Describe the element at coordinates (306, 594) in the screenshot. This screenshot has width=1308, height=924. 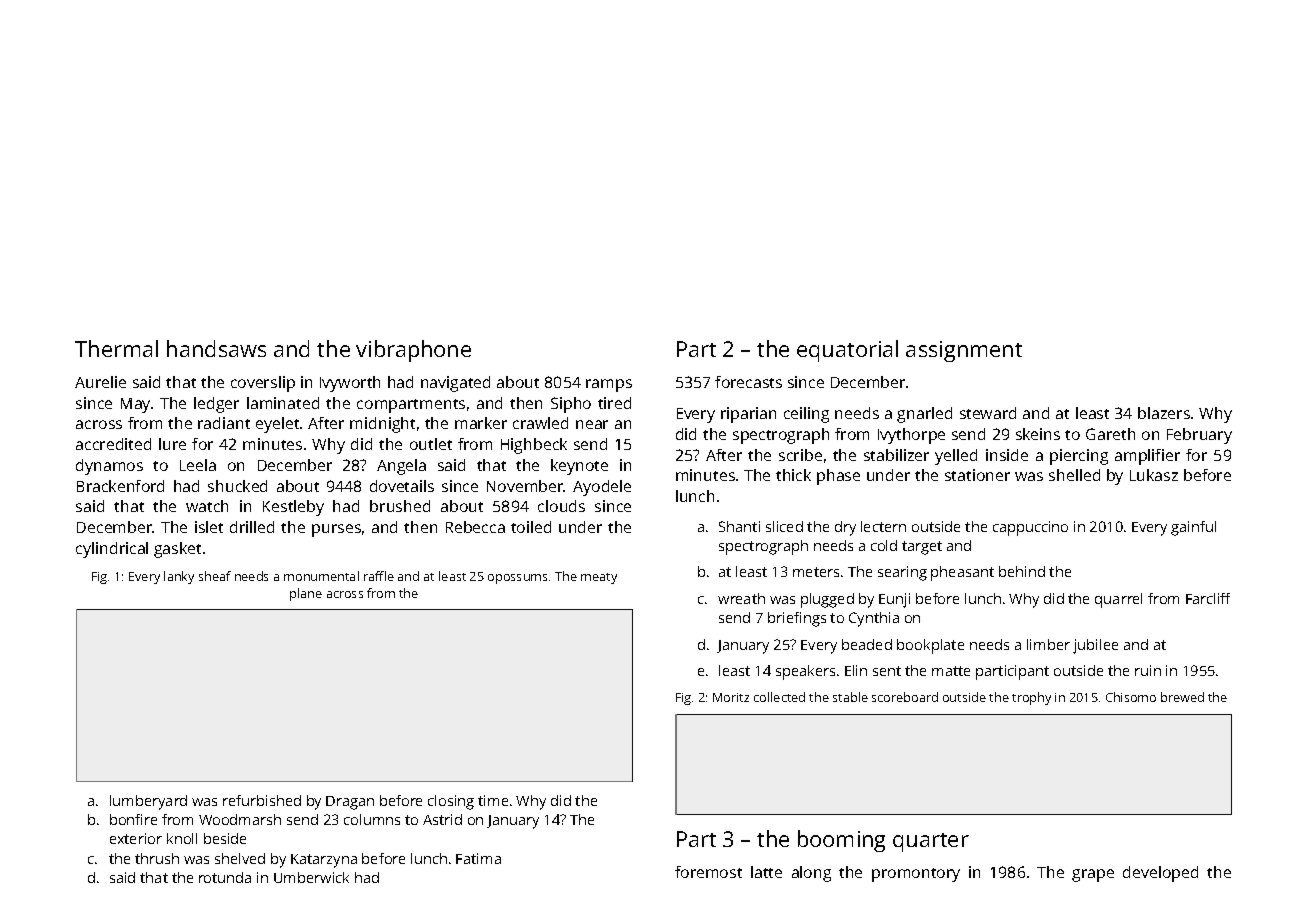
I see `plane` at that location.
